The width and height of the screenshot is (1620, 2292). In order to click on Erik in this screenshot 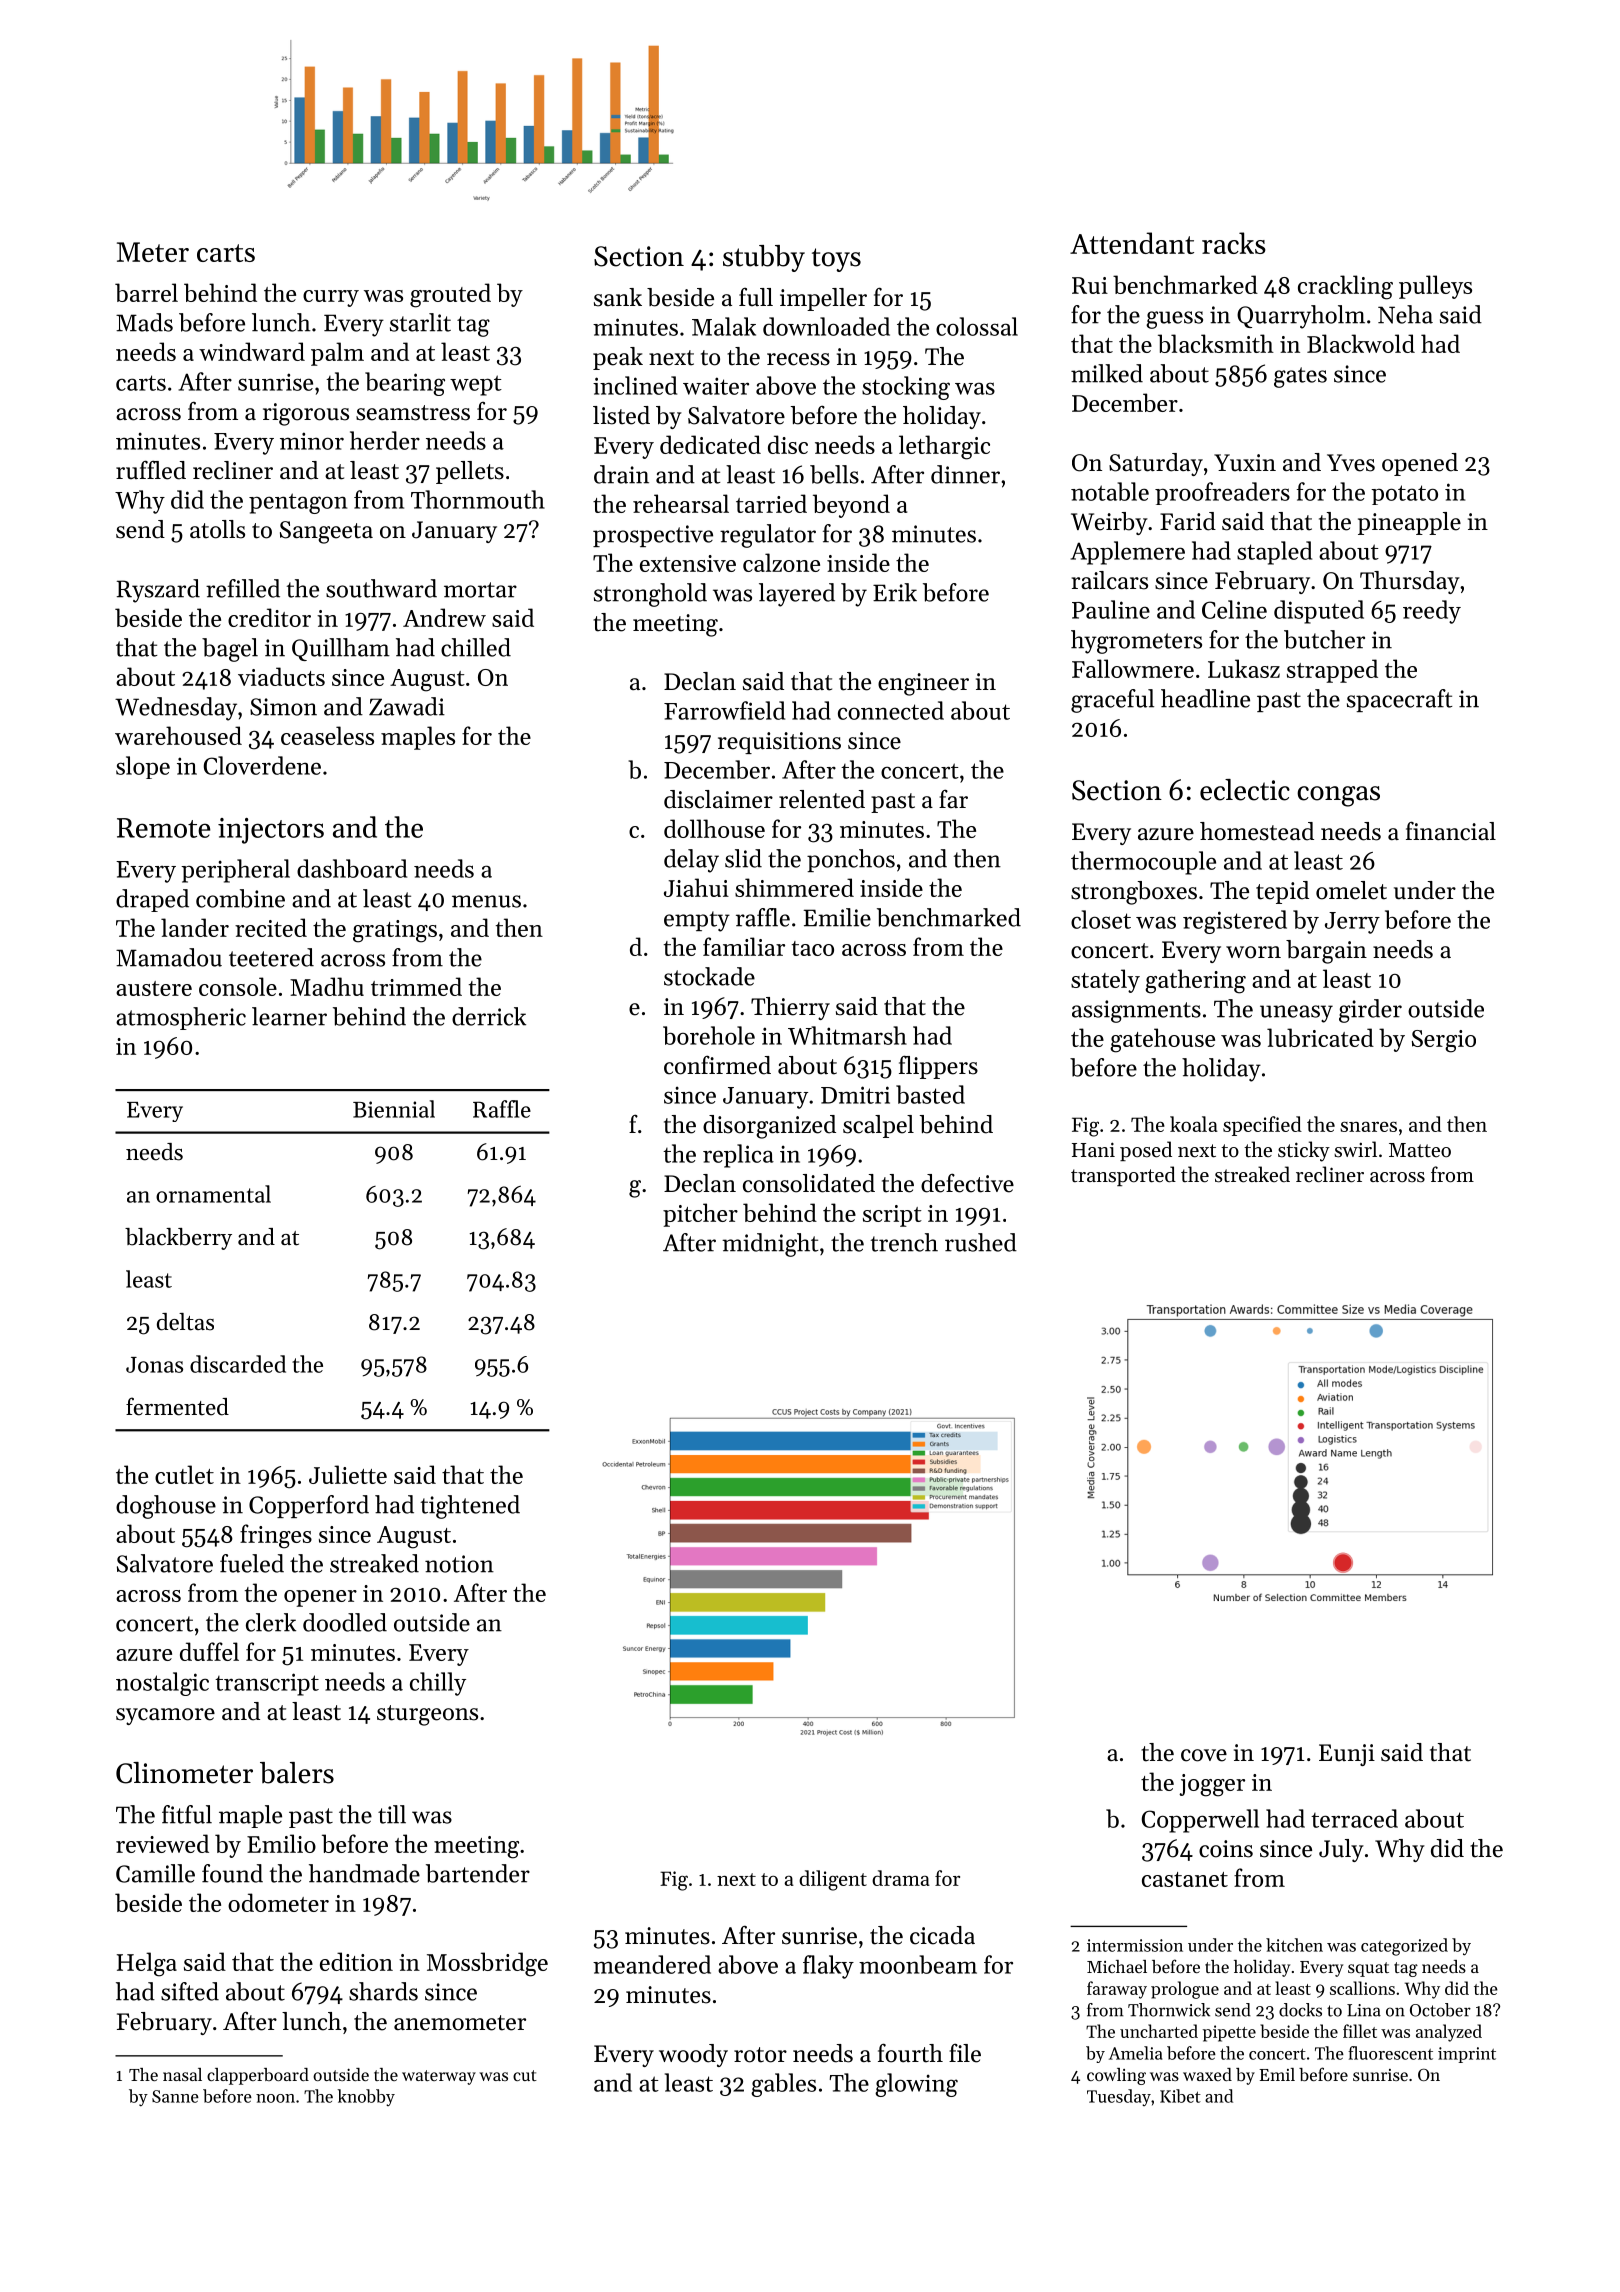, I will do `click(895, 592)`.
